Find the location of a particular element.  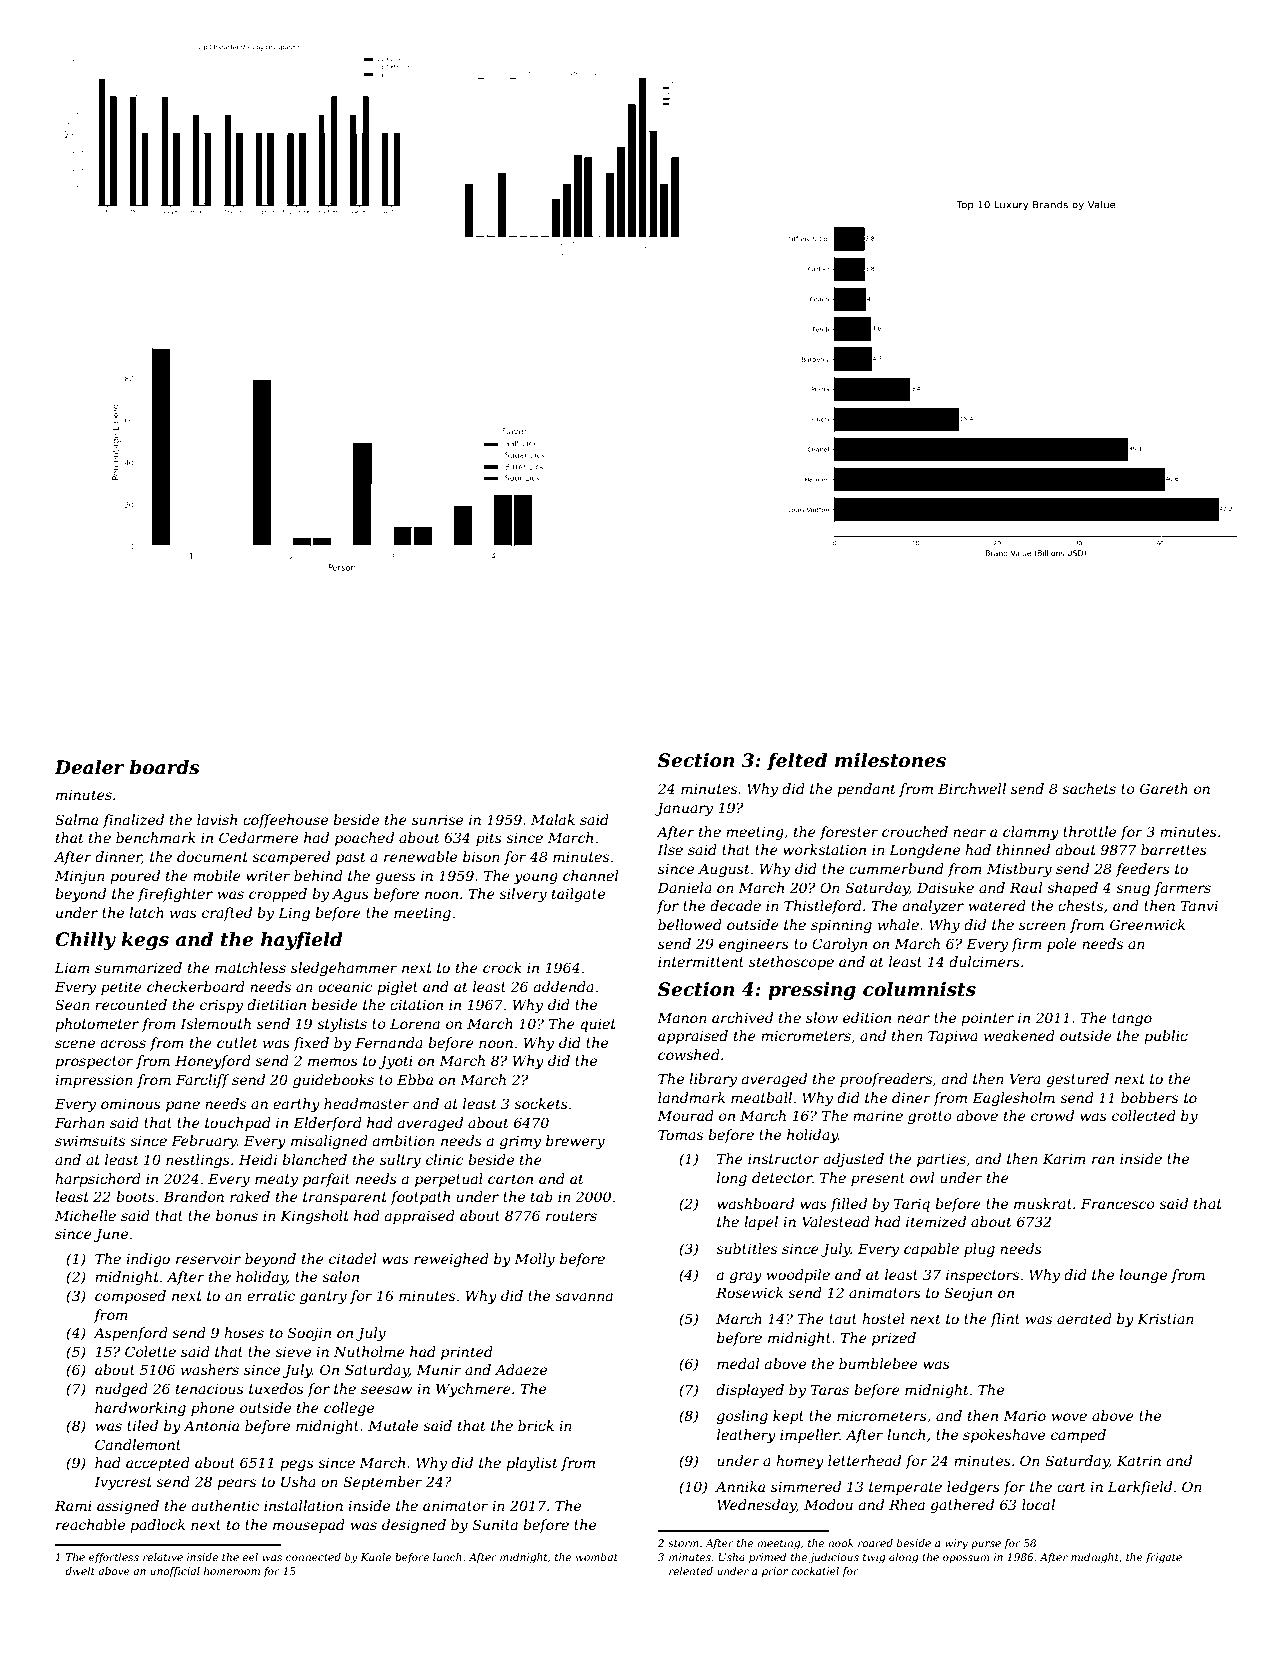

lounge is located at coordinates (1143, 1276).
